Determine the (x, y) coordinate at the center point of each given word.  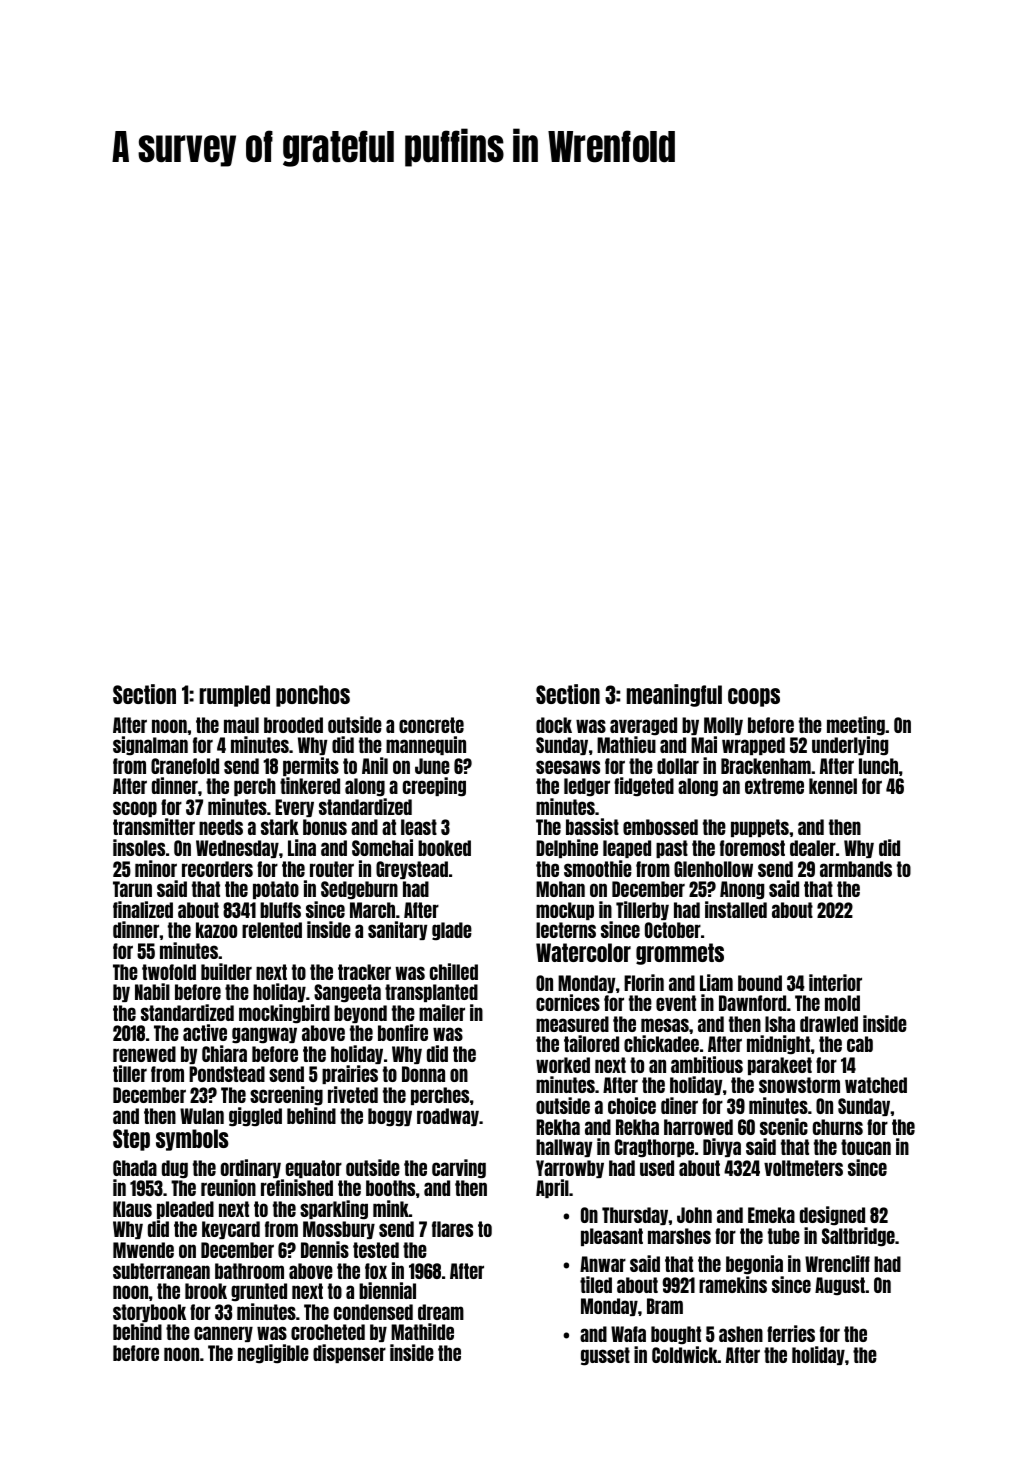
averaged (643, 726)
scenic (784, 1126)
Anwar (603, 1264)
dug (175, 1169)
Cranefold (185, 766)
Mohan (560, 889)
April (552, 1188)
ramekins (733, 1284)
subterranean (161, 1271)
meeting (856, 726)
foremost (752, 848)
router (332, 869)
